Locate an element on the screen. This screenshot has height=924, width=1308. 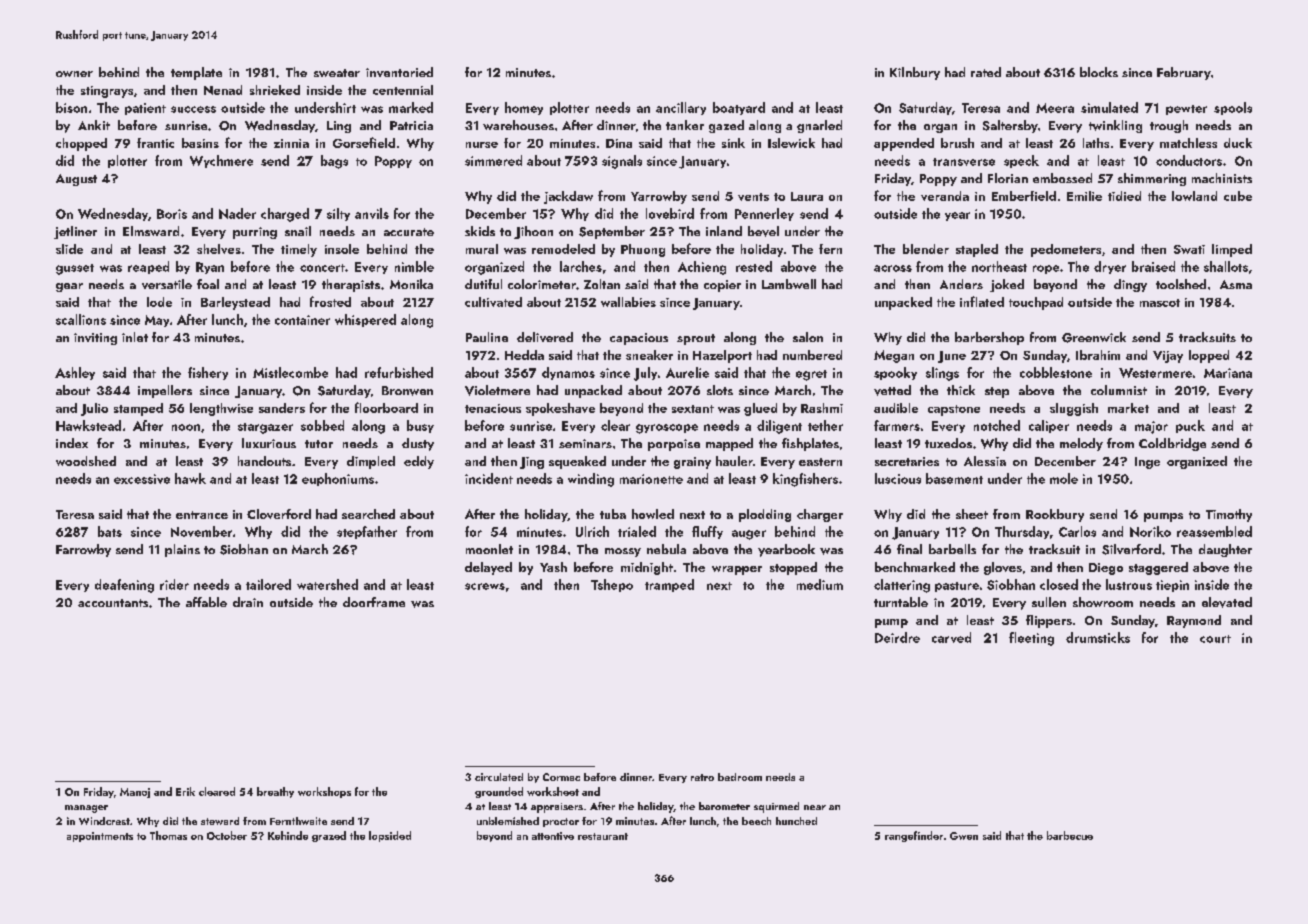
grazed is located at coordinates (329, 836).
